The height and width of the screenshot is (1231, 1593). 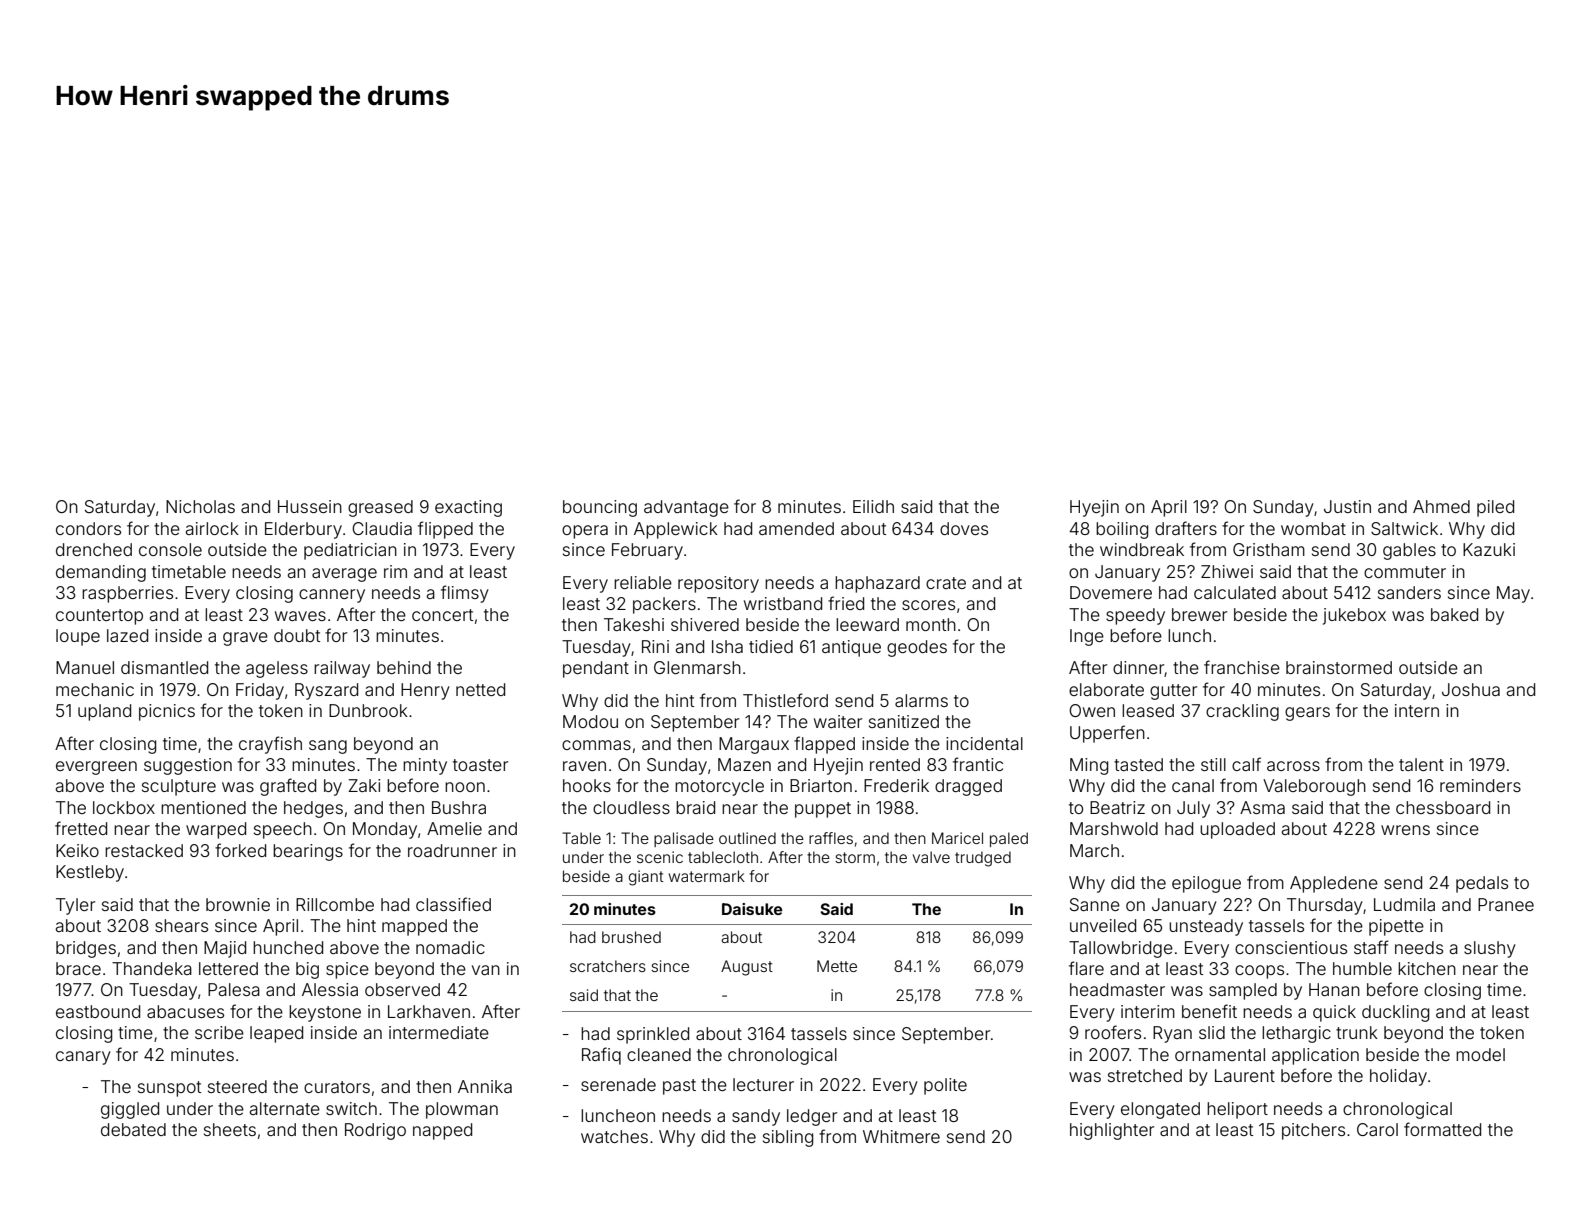 I want to click on application, so click(x=1315, y=1056).
